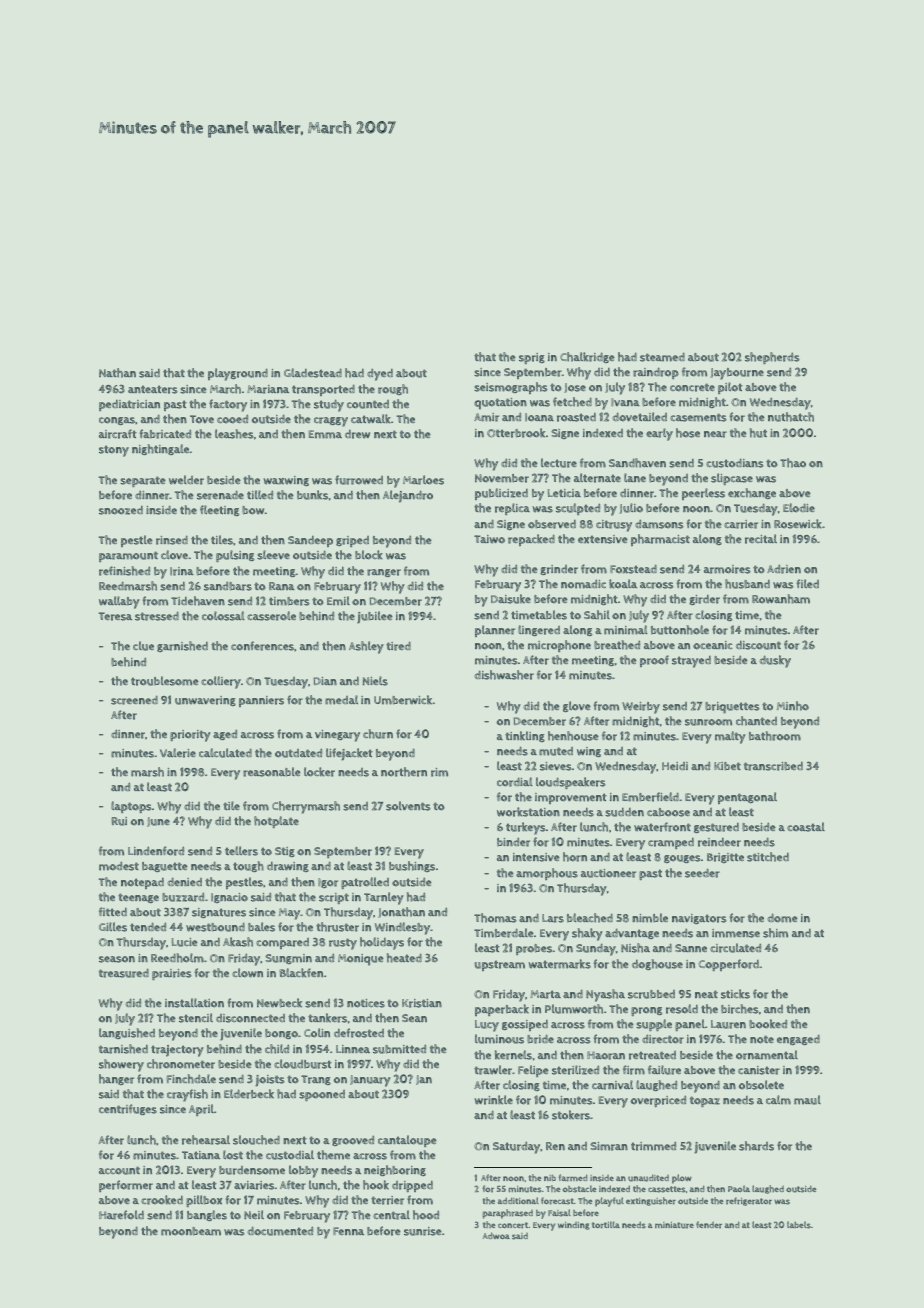 The width and height of the page is (924, 1308). I want to click on fabricated, so click(165, 434).
